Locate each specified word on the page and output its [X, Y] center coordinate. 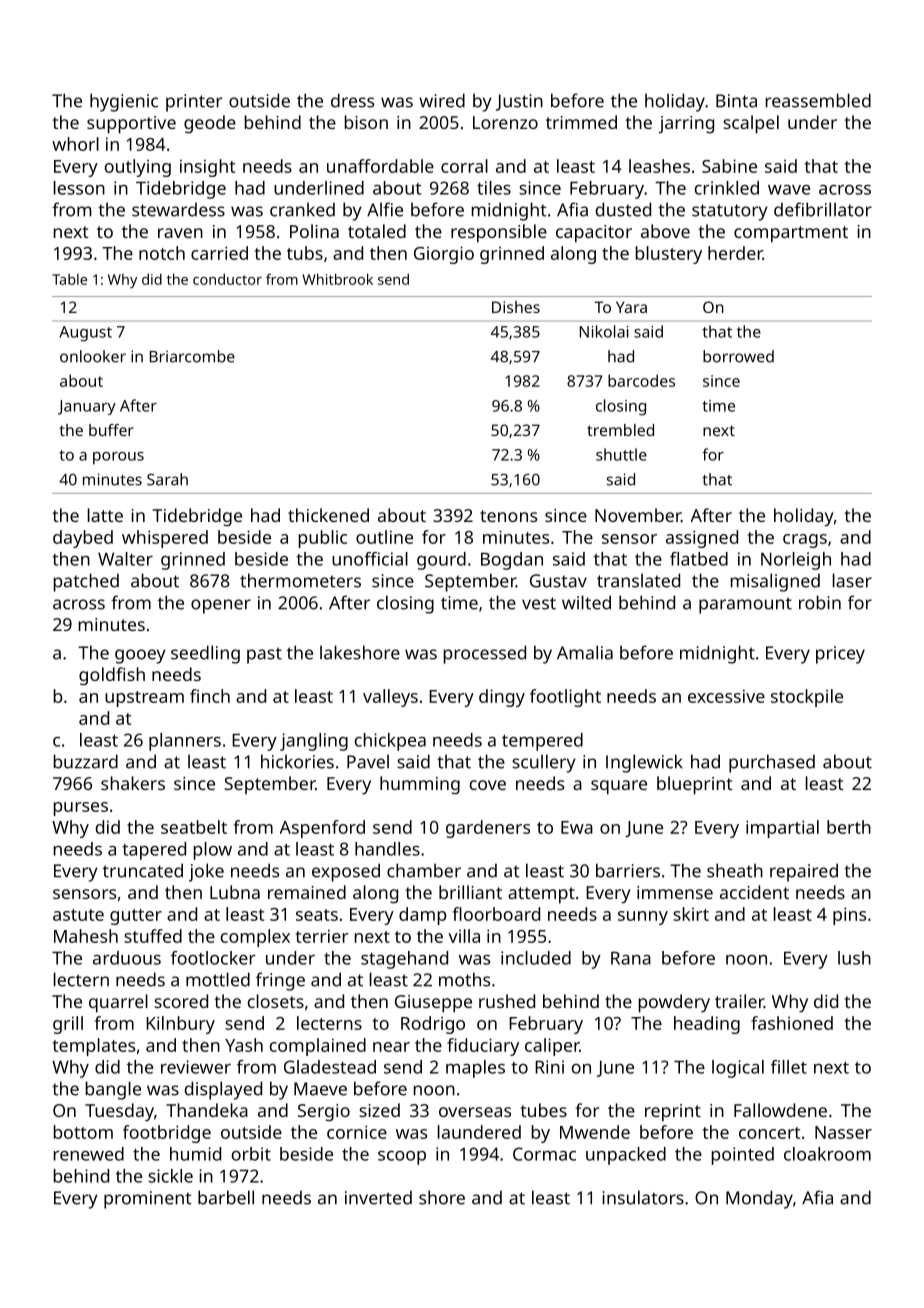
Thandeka [207, 1110]
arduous [127, 958]
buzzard [86, 761]
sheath [735, 870]
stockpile [807, 698]
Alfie [385, 209]
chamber [424, 870]
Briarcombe [192, 356]
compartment [791, 234]
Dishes [516, 307]
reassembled [818, 100]
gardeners [488, 829]
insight [207, 168]
